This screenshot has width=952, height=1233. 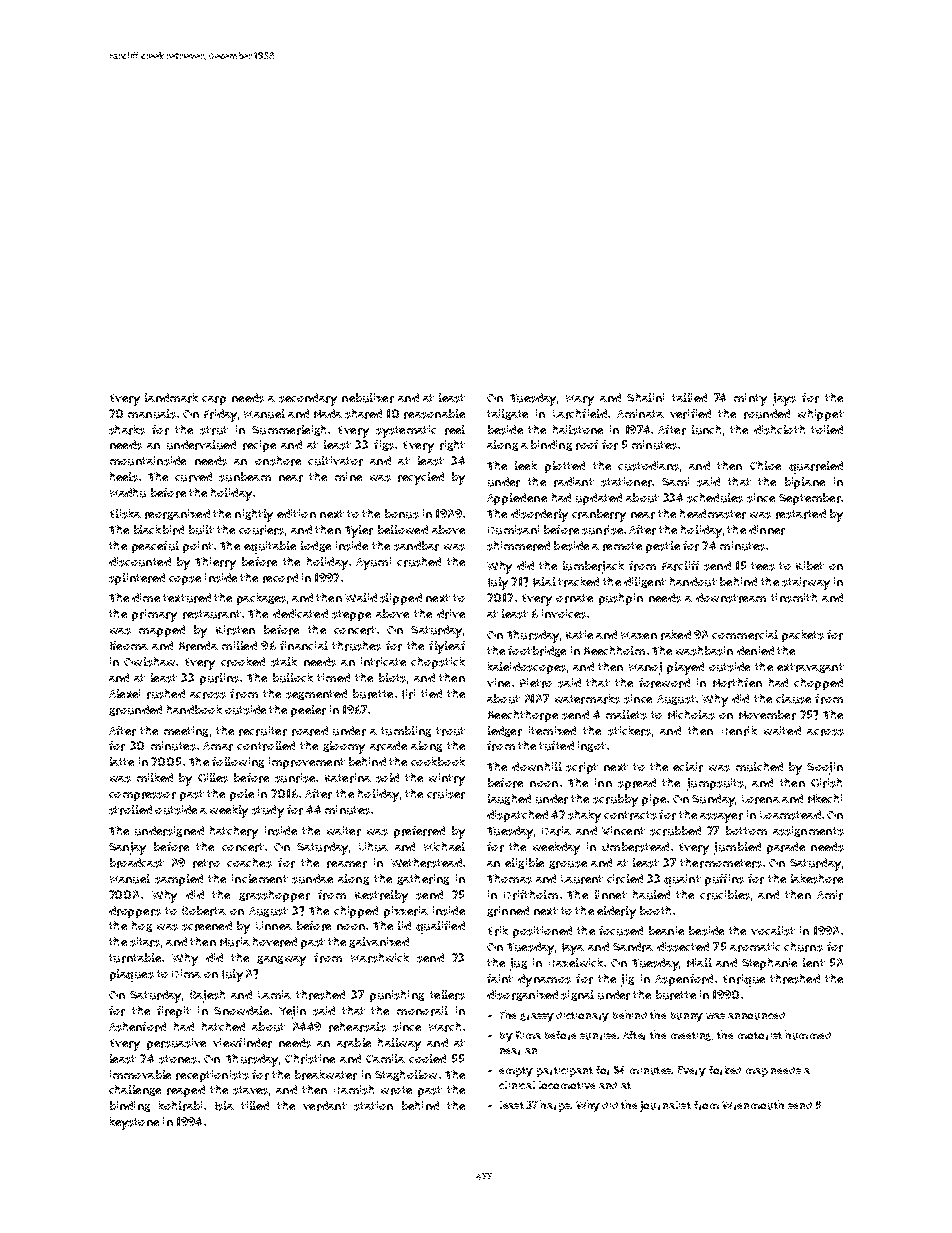 I want to click on landmark, so click(x=171, y=398).
